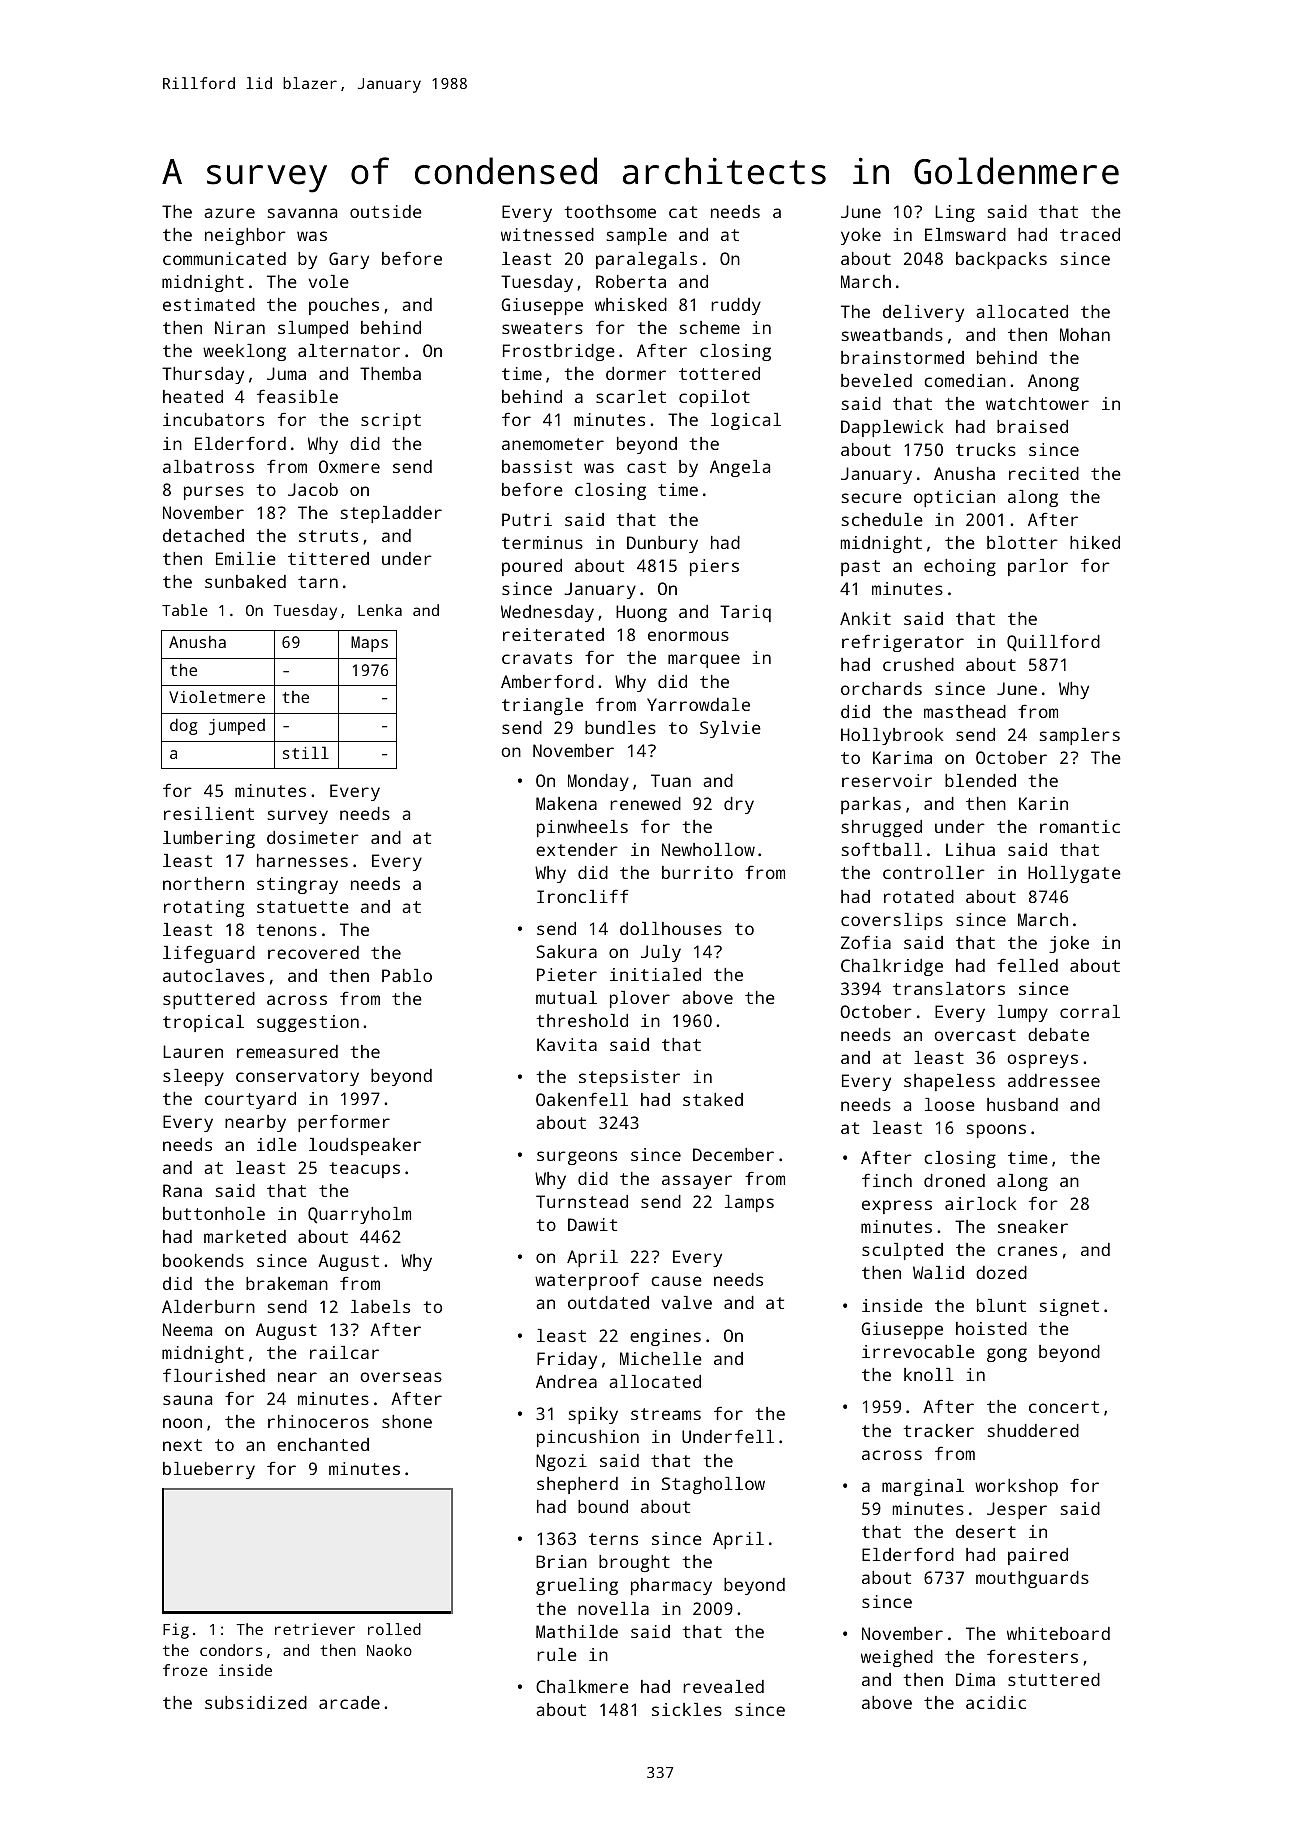 Image resolution: width=1293 pixels, height=1829 pixels. What do you see at coordinates (209, 304) in the screenshot?
I see `estimated` at bounding box center [209, 304].
